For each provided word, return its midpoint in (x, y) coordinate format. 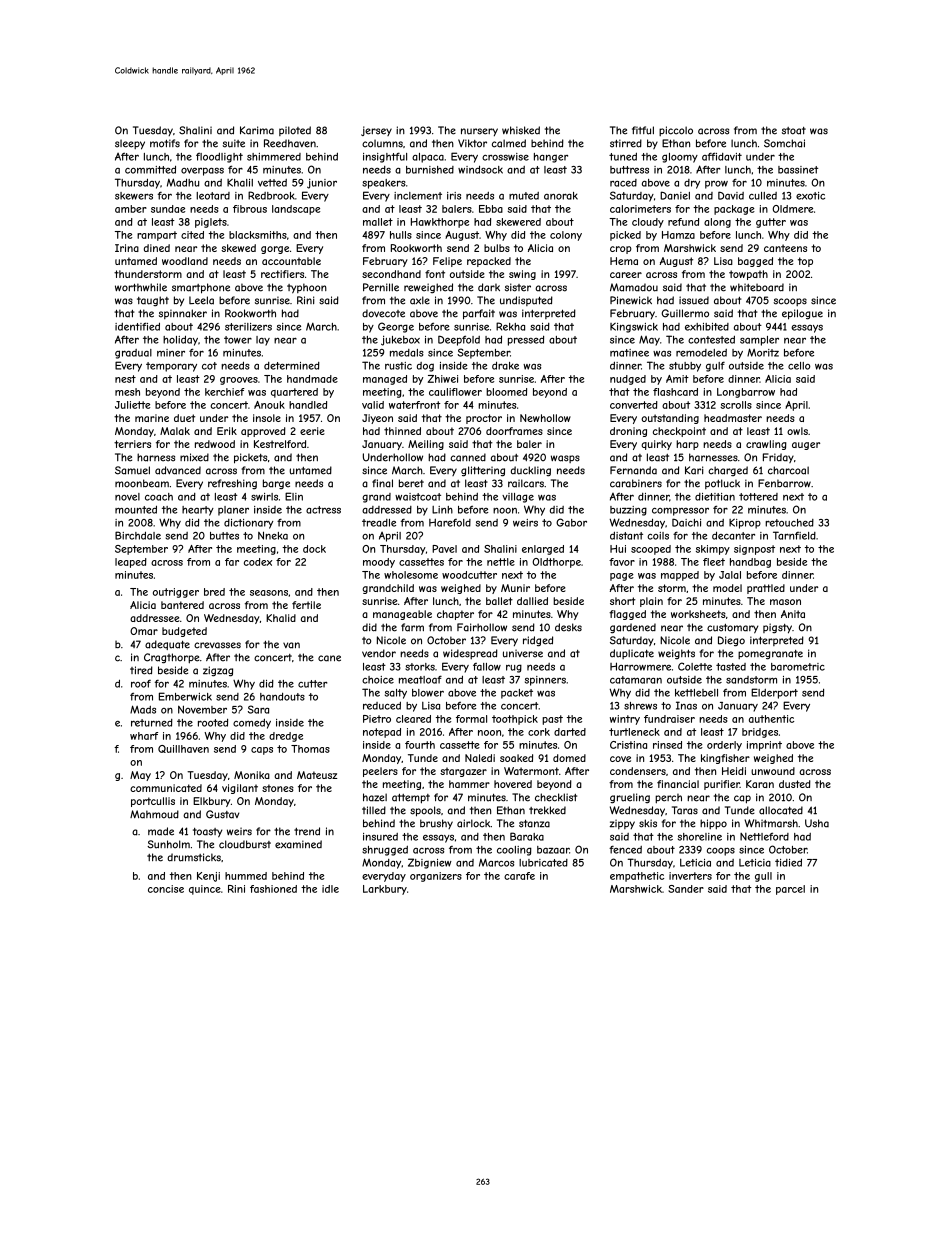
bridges (760, 733)
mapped (680, 576)
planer (233, 511)
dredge (286, 737)
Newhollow (545, 418)
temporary (171, 367)
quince (205, 890)
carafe (519, 876)
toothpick (515, 720)
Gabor (571, 522)
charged (728, 471)
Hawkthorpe (440, 223)
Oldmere (793, 209)
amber (131, 209)
